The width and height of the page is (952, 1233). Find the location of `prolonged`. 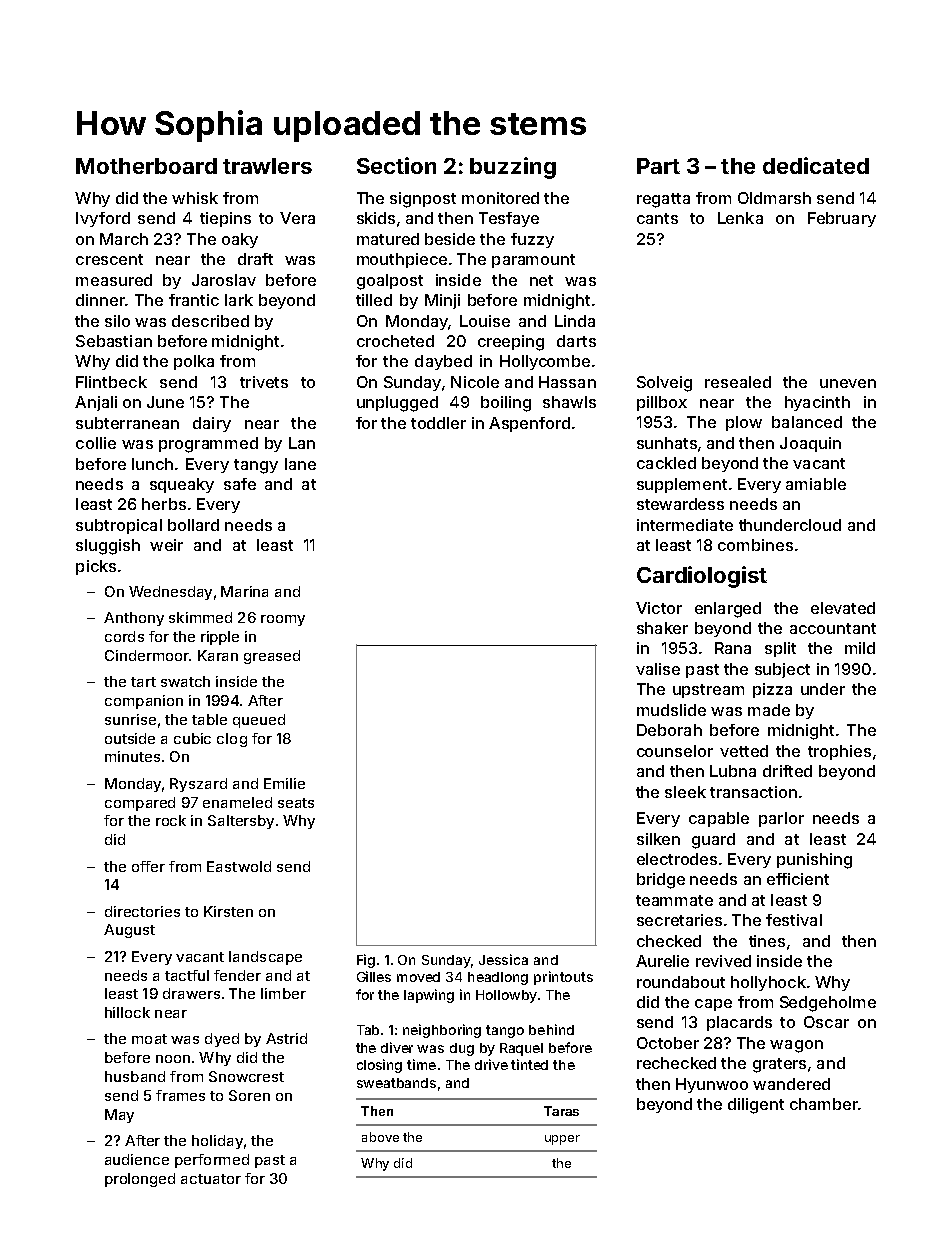

prolonged is located at coordinates (140, 1180).
